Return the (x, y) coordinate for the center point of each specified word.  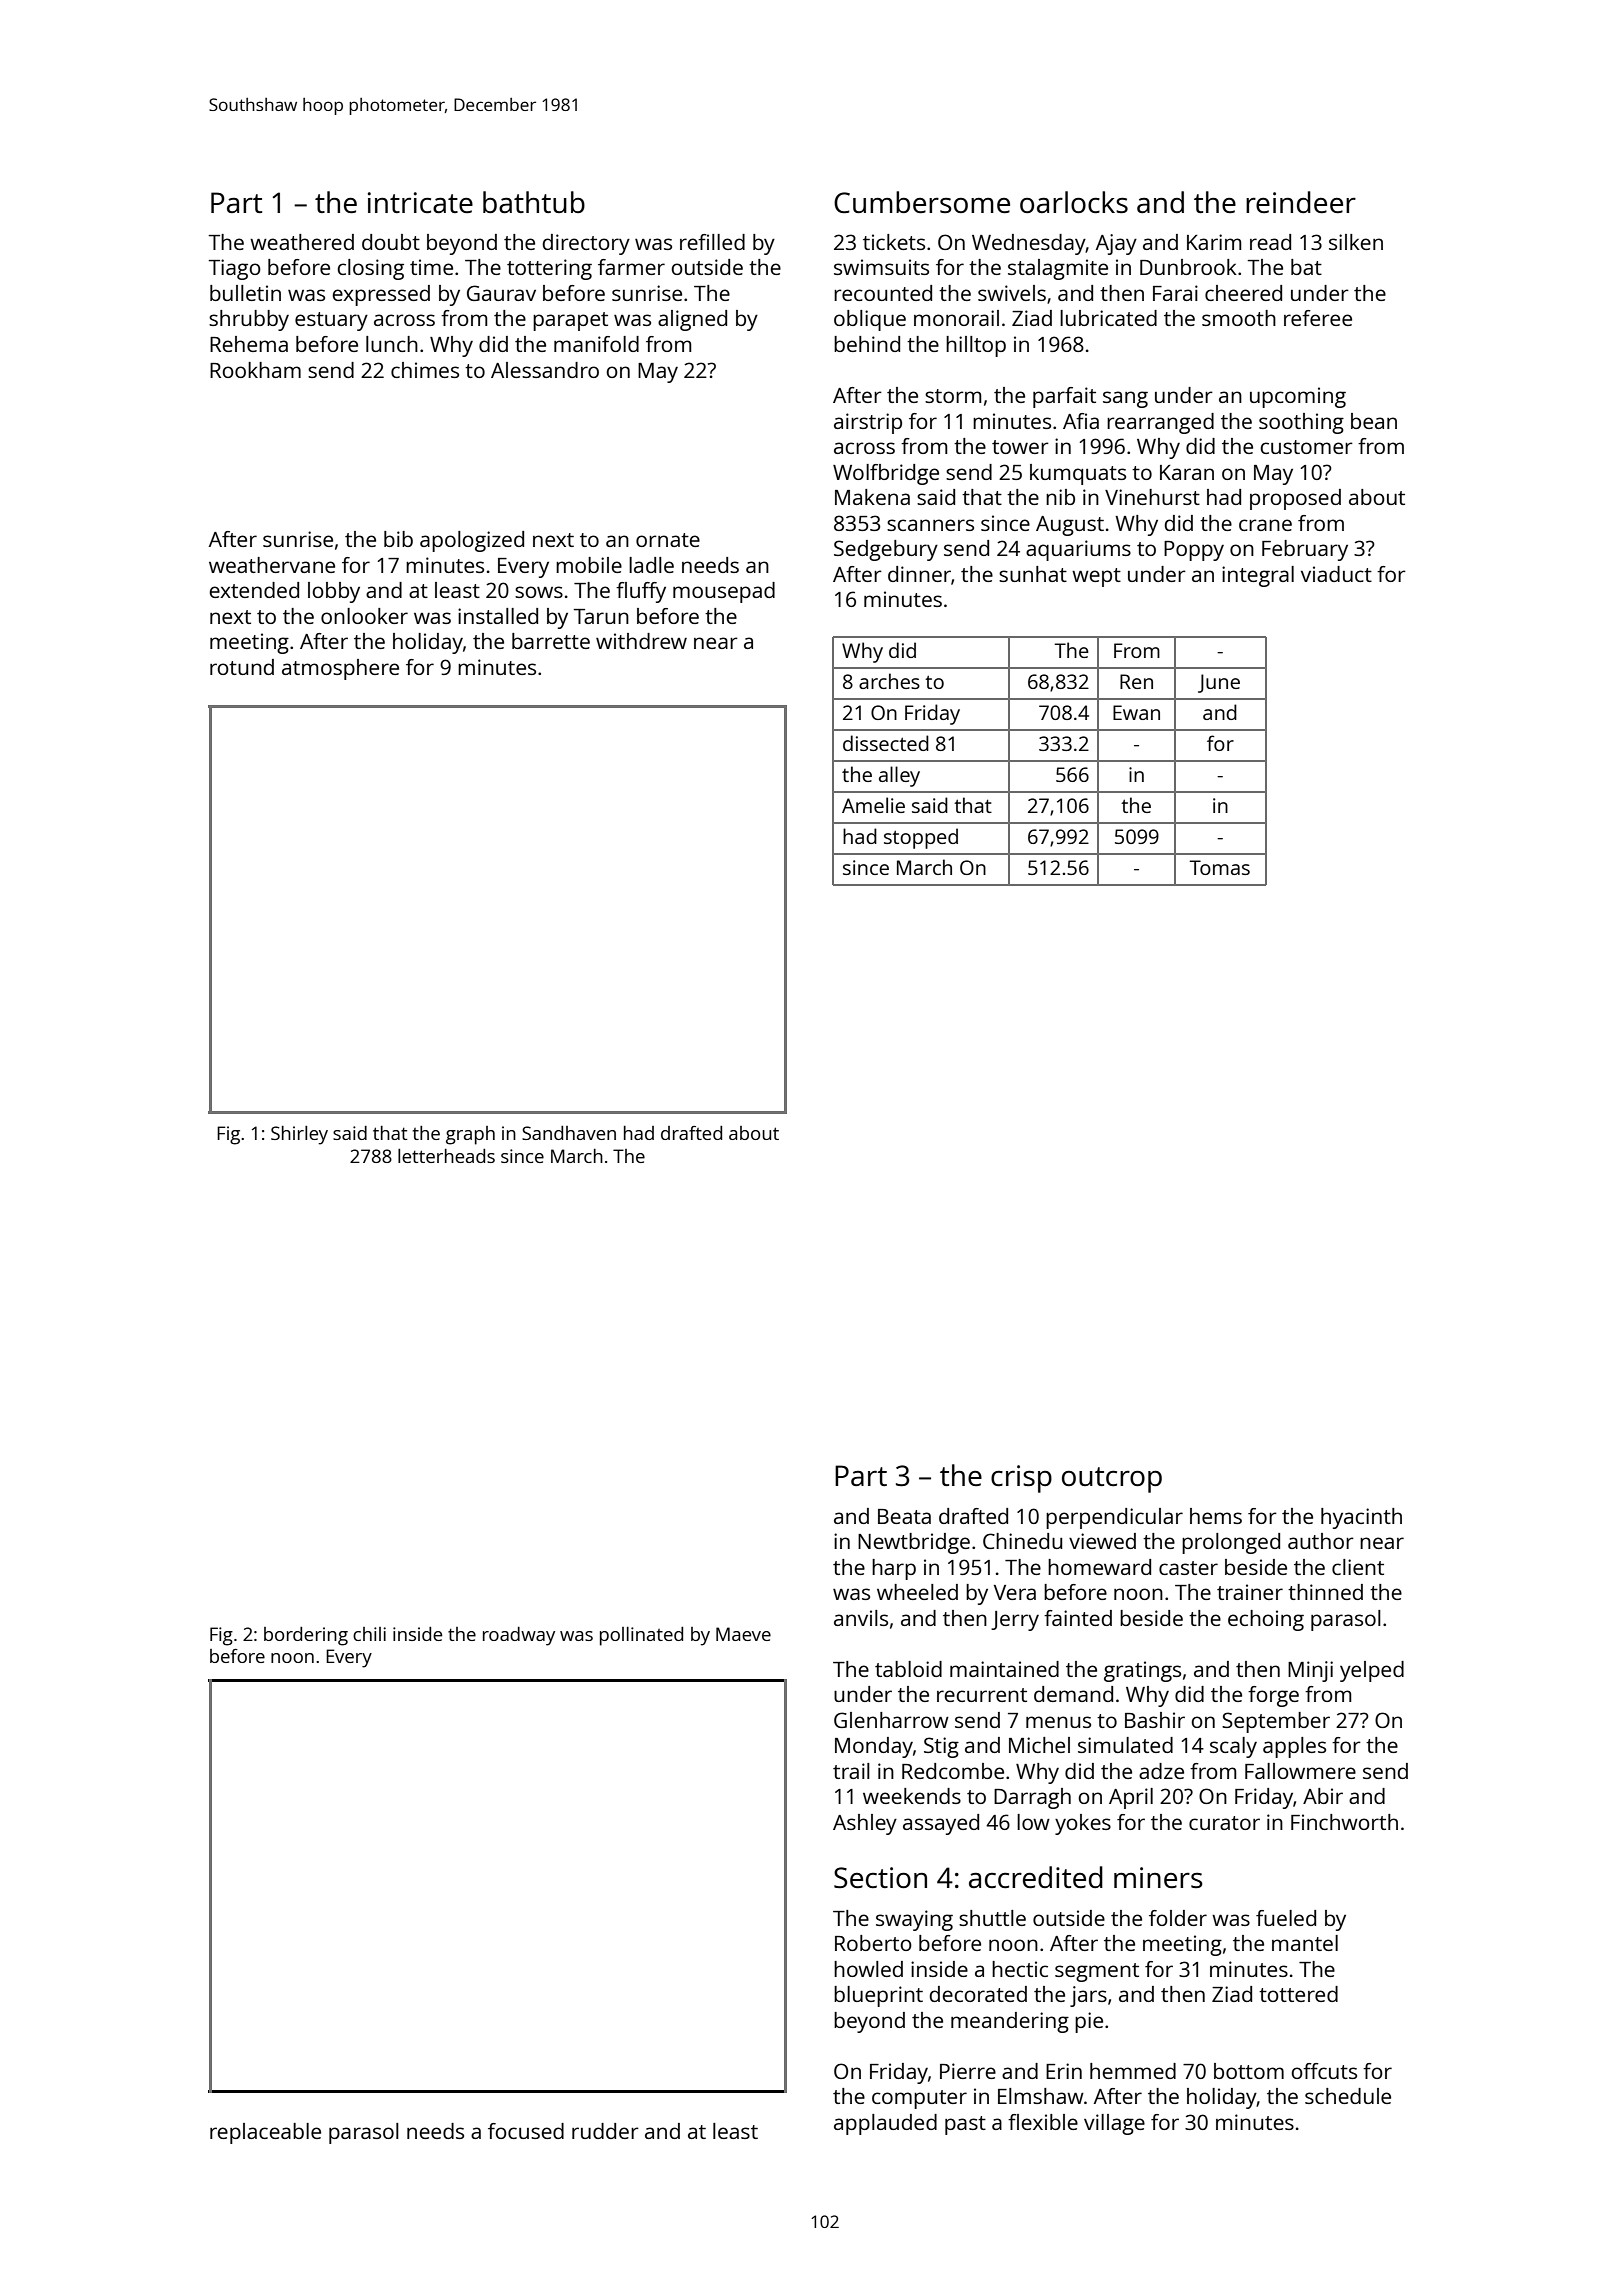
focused (526, 2131)
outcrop (1112, 1480)
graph (470, 1135)
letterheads (446, 1156)
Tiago (235, 269)
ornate (668, 540)
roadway (519, 1636)
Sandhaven (569, 1133)
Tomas (1220, 867)
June (1219, 683)
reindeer (1301, 202)
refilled (712, 242)
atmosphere (340, 669)
